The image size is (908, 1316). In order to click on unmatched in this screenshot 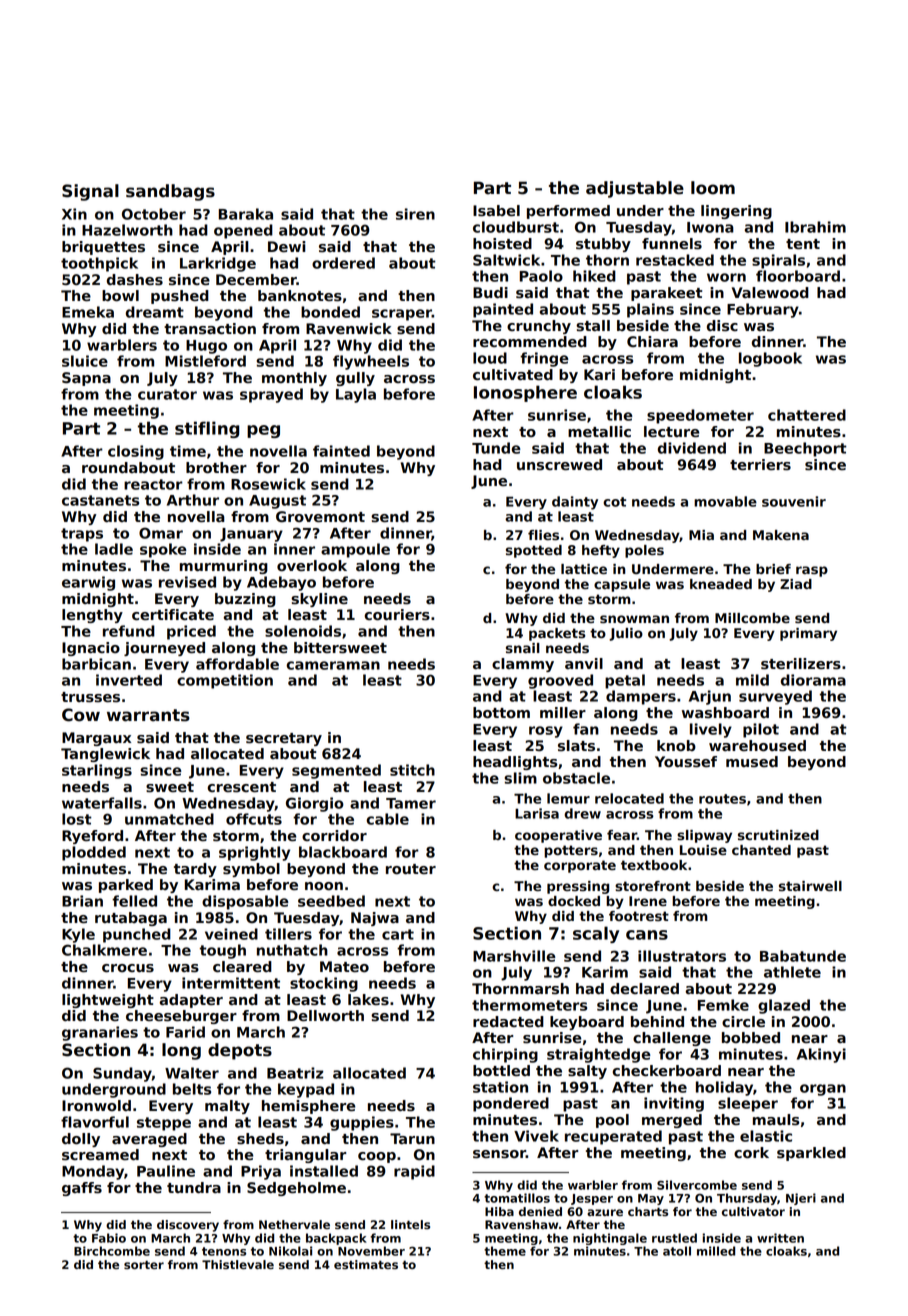, I will do `click(169, 819)`.
